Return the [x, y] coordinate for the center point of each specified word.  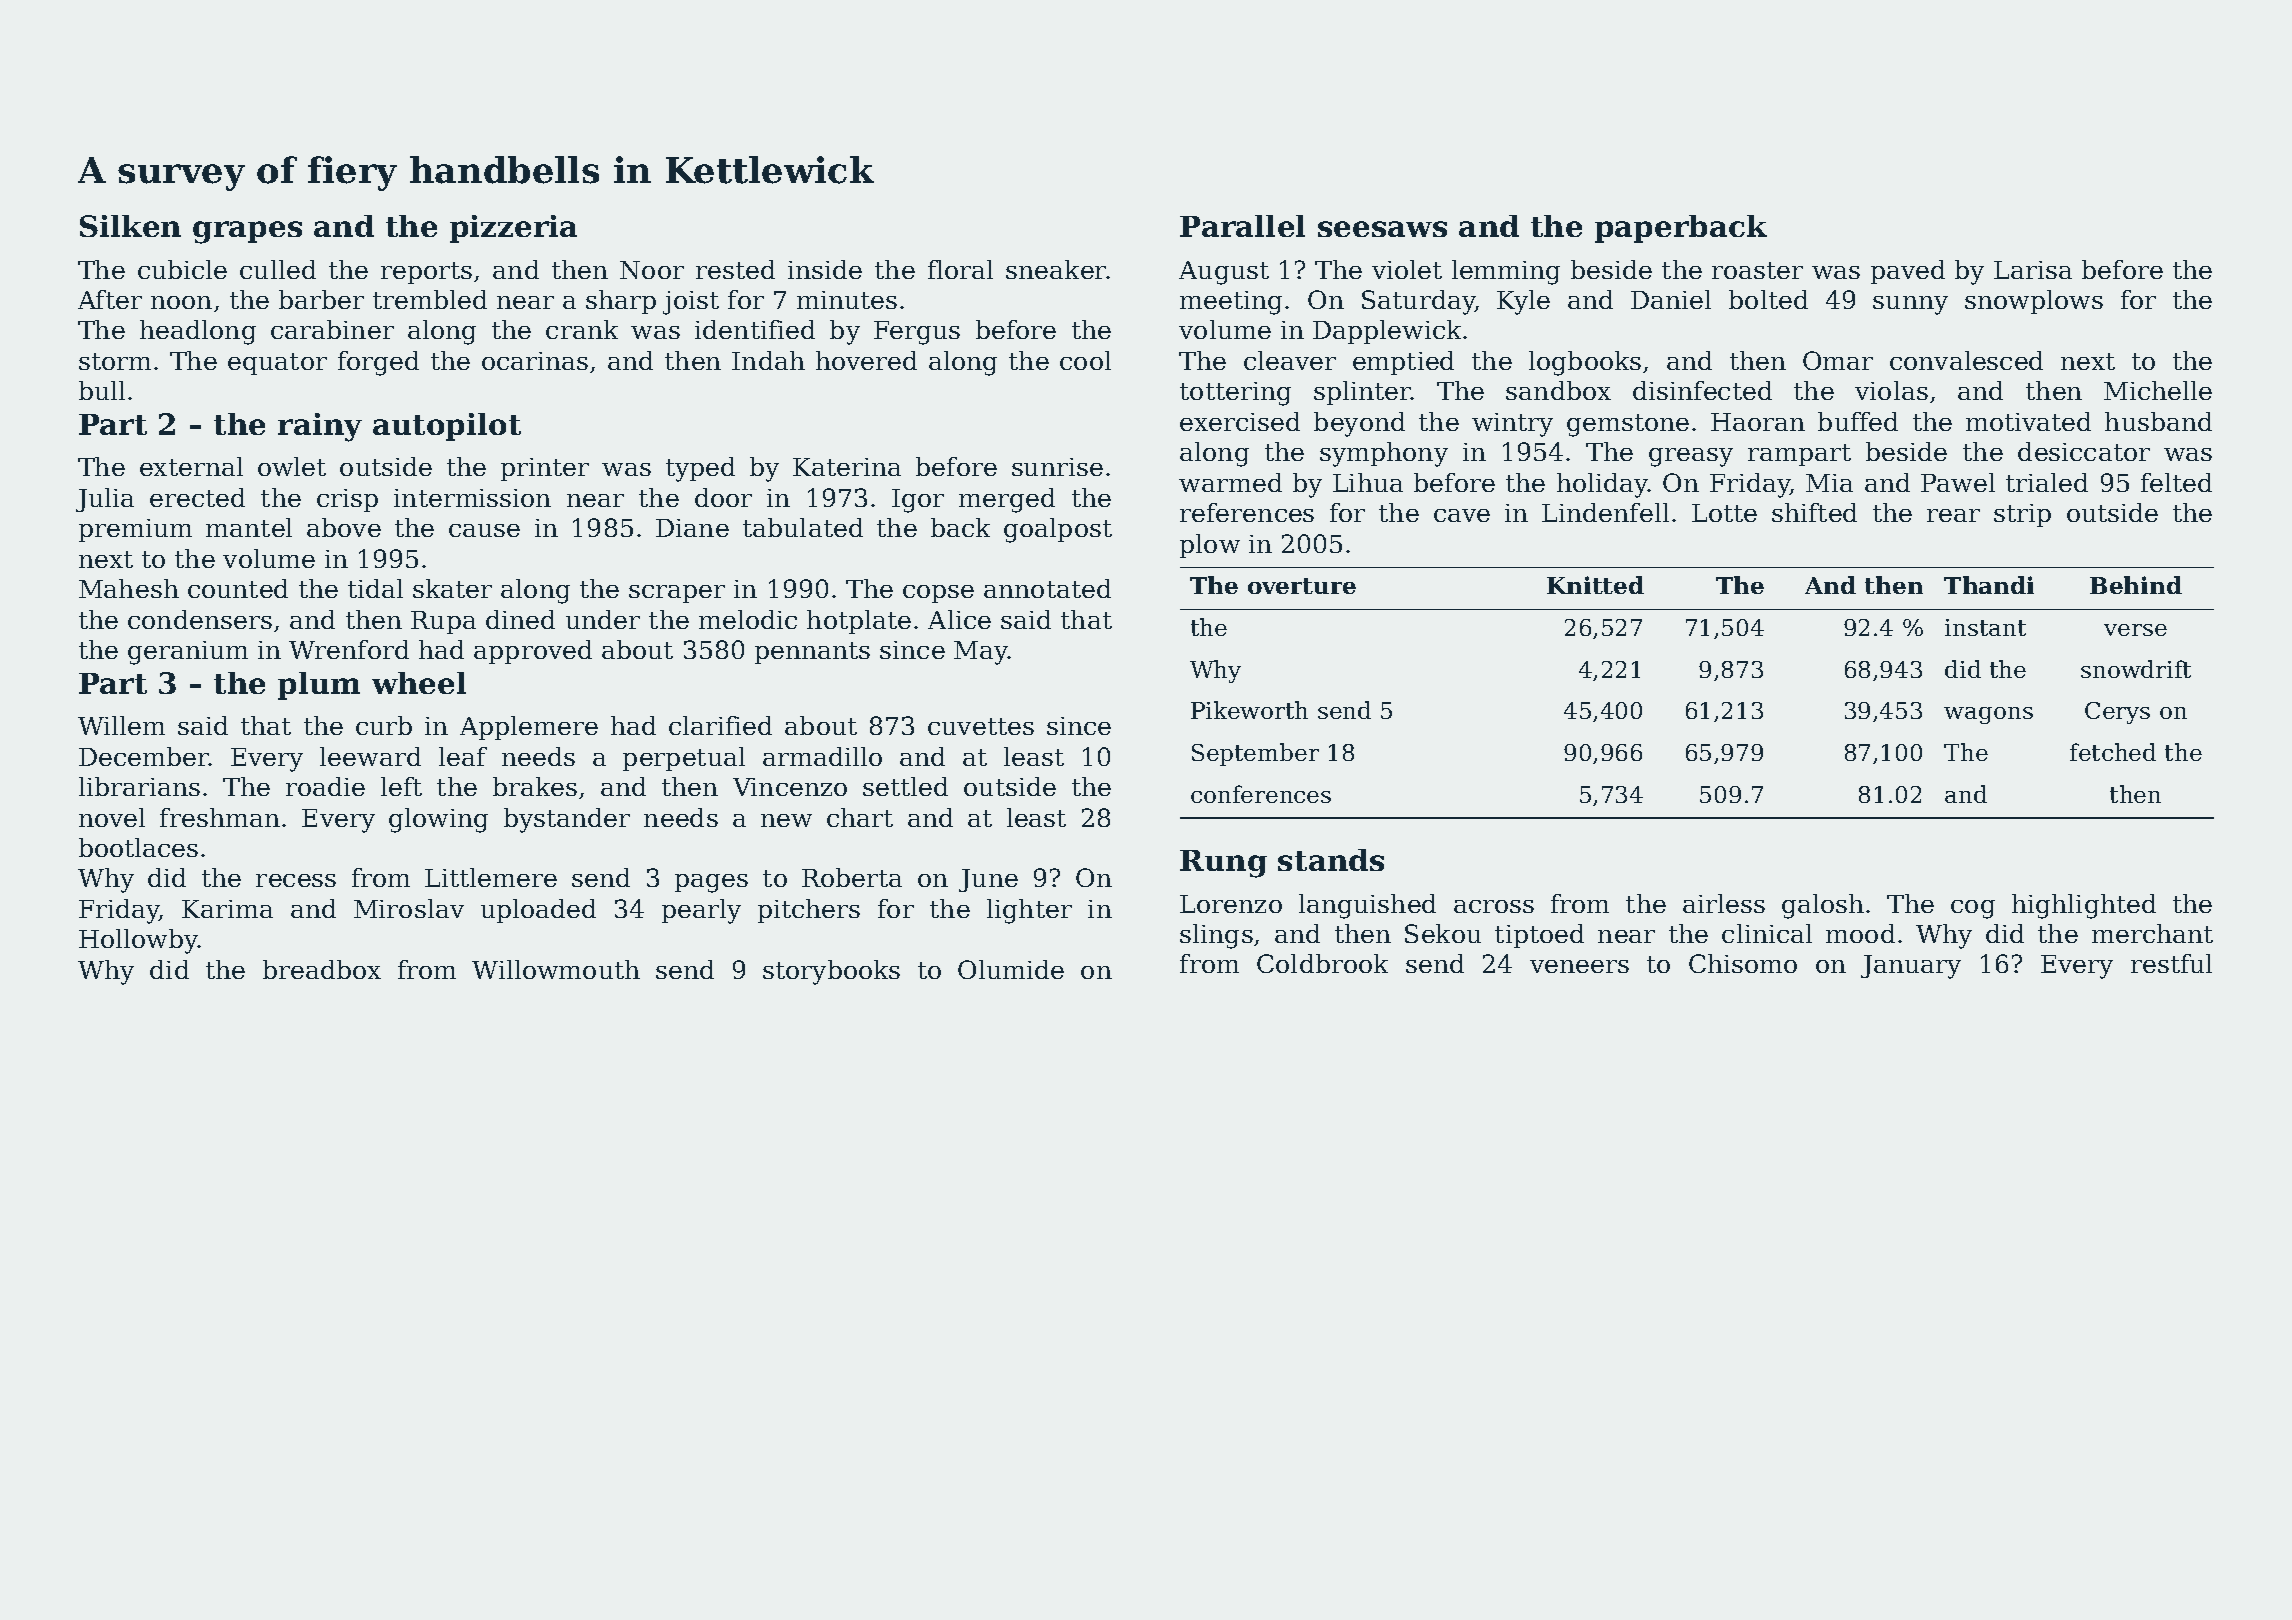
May [981, 653]
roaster [1757, 270]
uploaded [538, 911]
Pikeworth [1249, 710]
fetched [2113, 752]
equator [277, 364]
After [110, 299]
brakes [535, 786]
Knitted [1595, 585]
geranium [188, 653]
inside [825, 269]
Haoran [1758, 422]
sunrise [1057, 467]
